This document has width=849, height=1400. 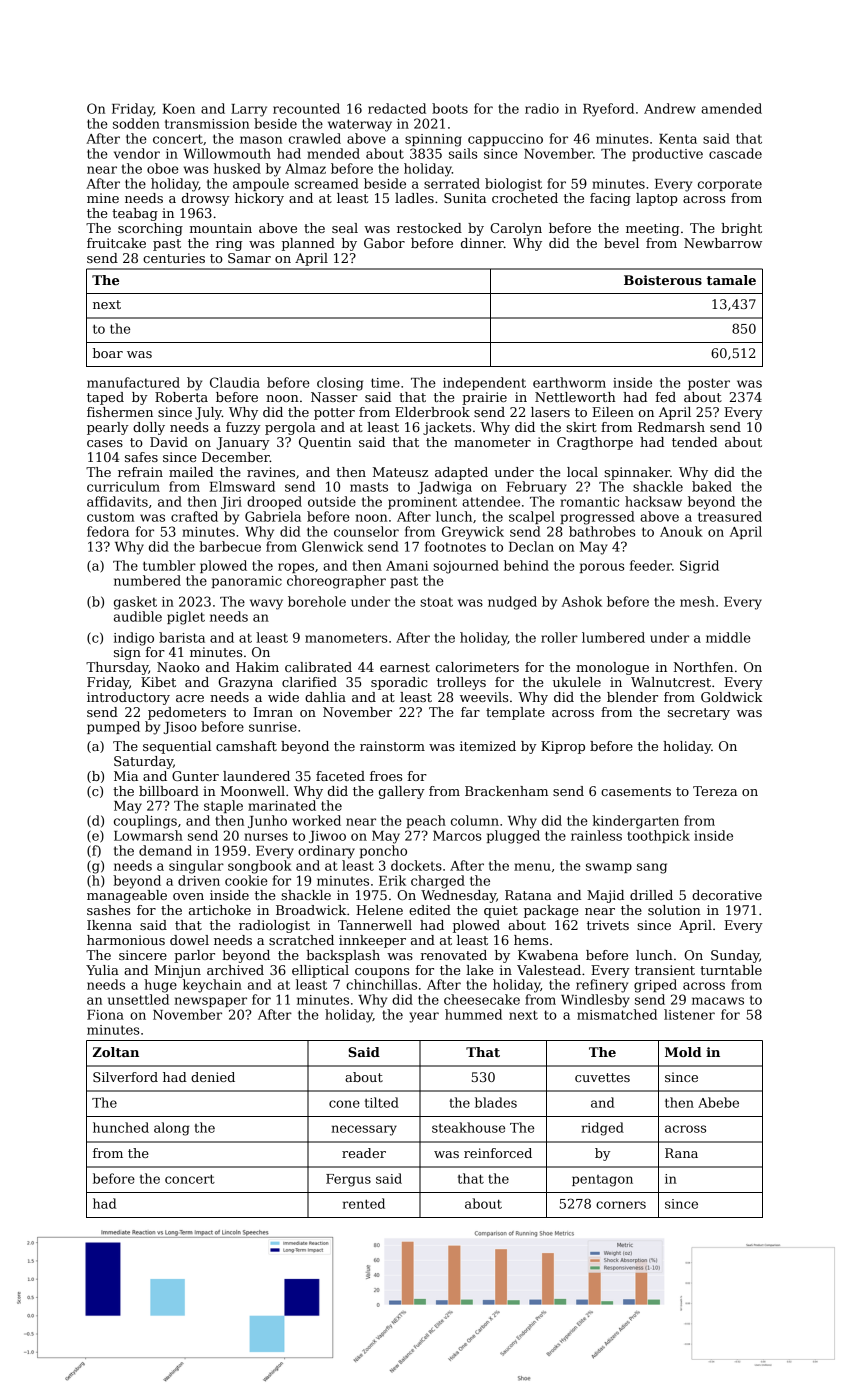 What do you see at coordinates (213, 1077) in the document?
I see `denied` at bounding box center [213, 1077].
